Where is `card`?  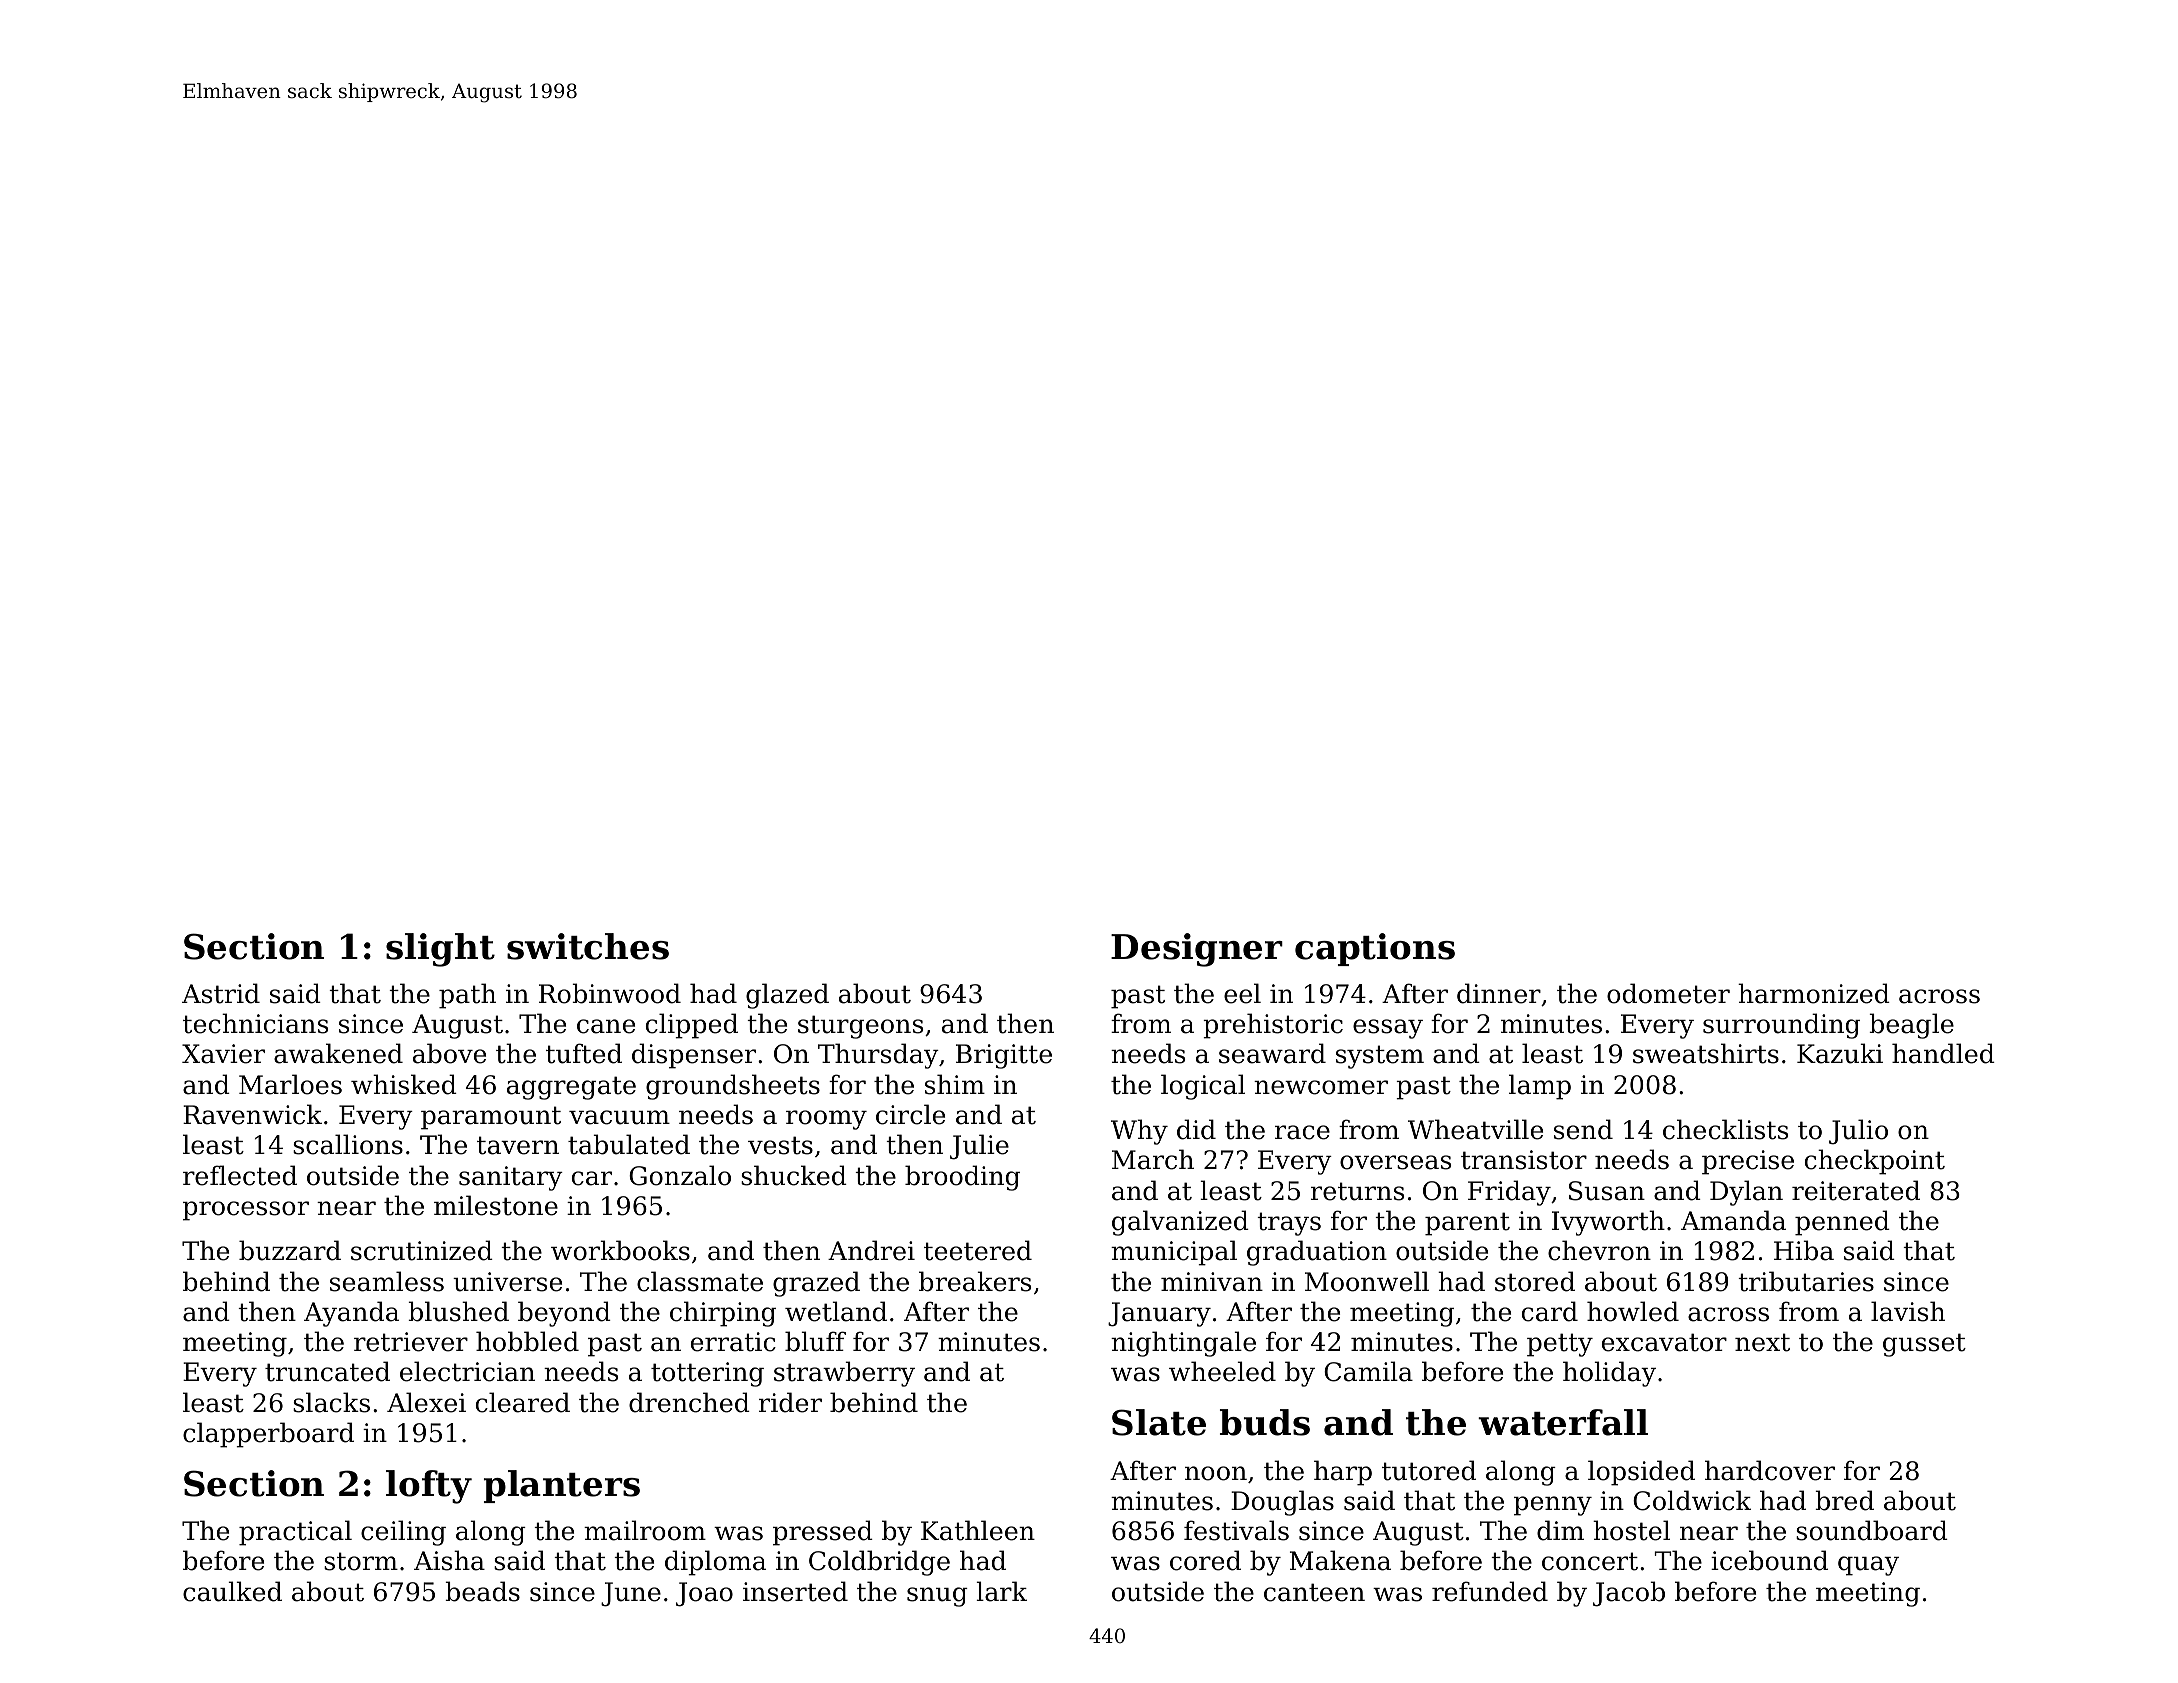
card is located at coordinates (1550, 1311).
